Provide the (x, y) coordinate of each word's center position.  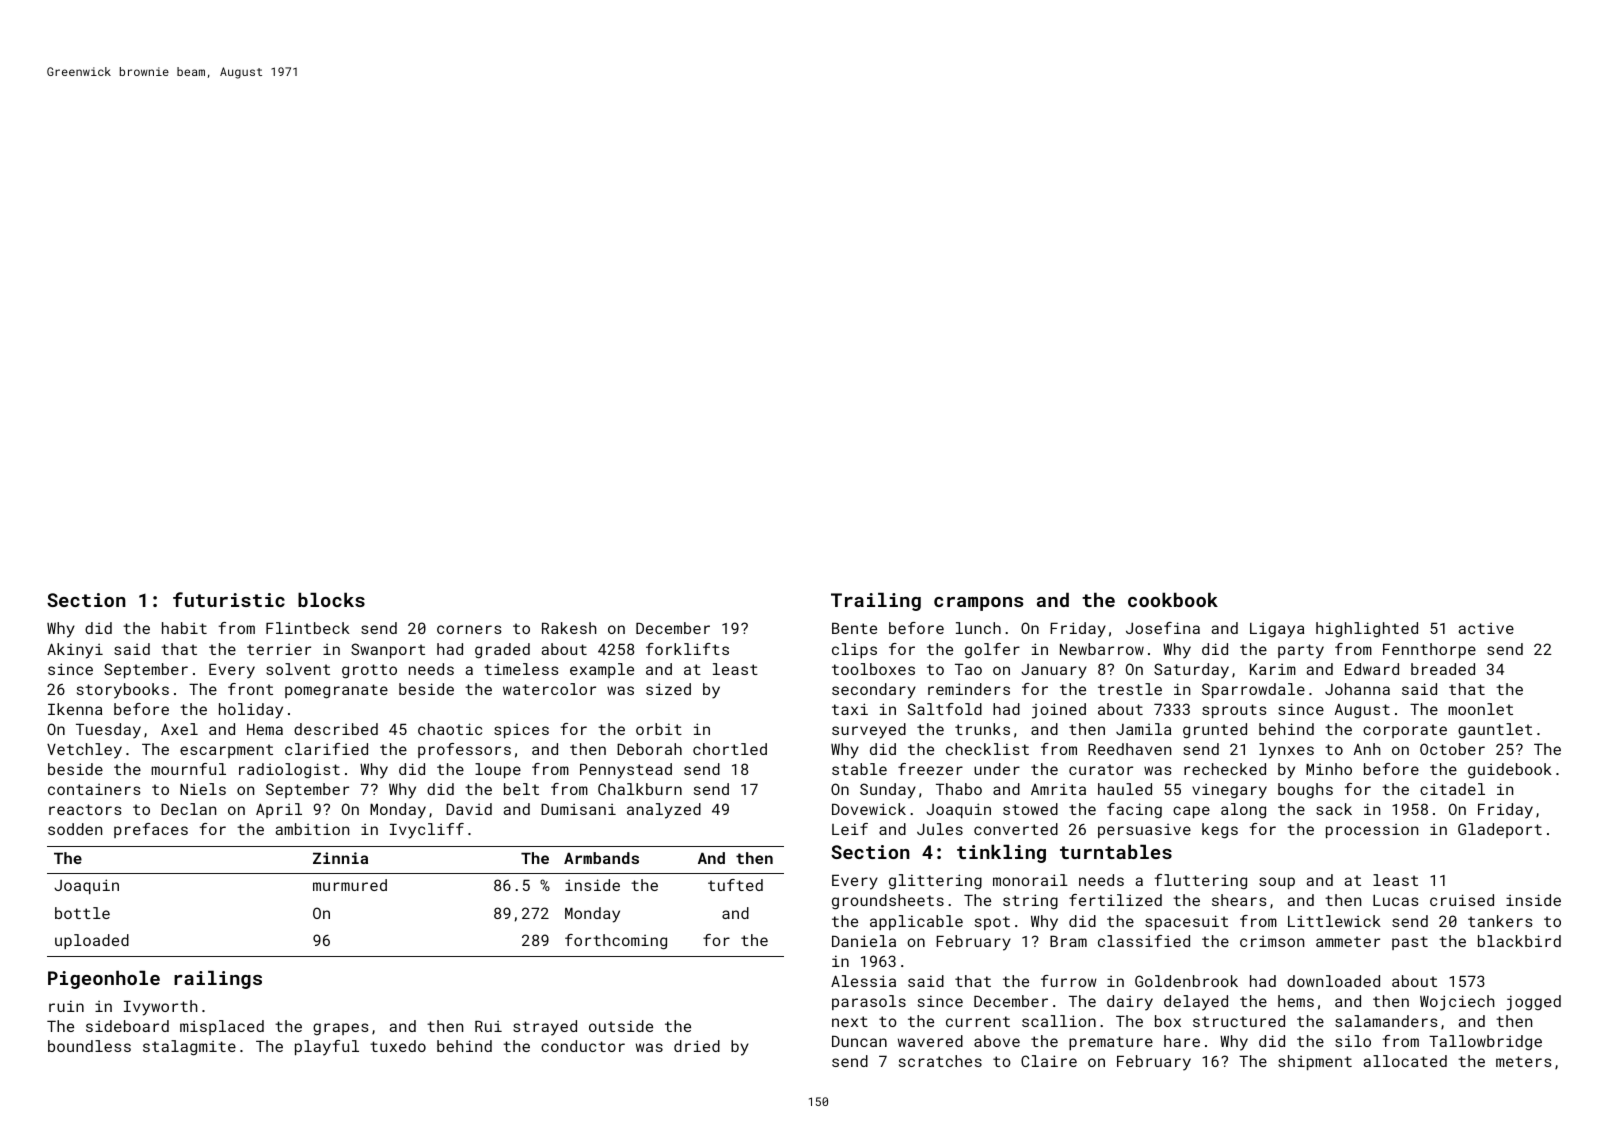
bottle (82, 913)
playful (327, 1048)
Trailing (876, 602)
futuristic (229, 599)
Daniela (864, 941)
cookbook (1173, 600)
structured (1239, 1021)
